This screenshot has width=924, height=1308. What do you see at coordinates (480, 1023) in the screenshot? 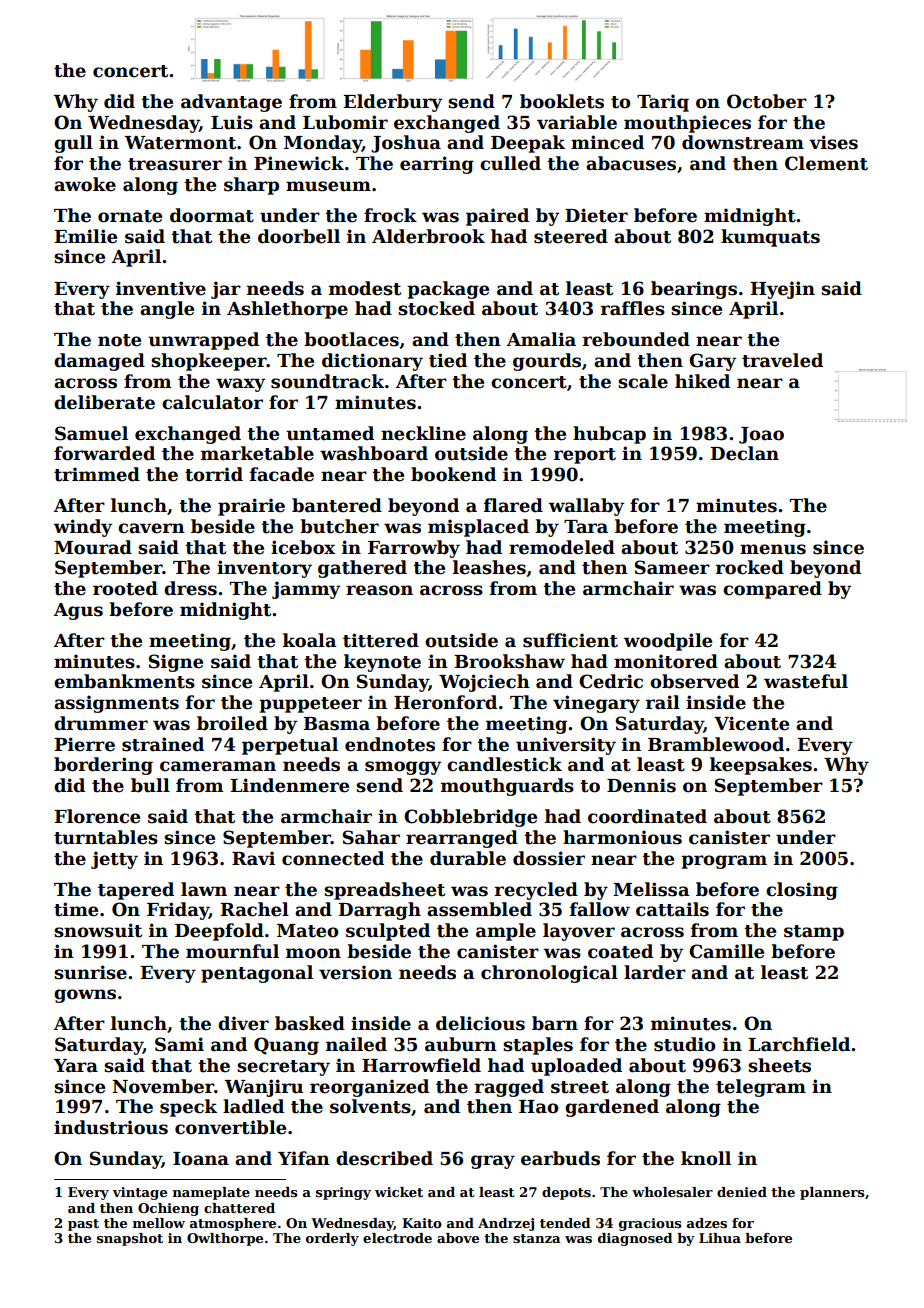
I see `delicious` at bounding box center [480, 1023].
